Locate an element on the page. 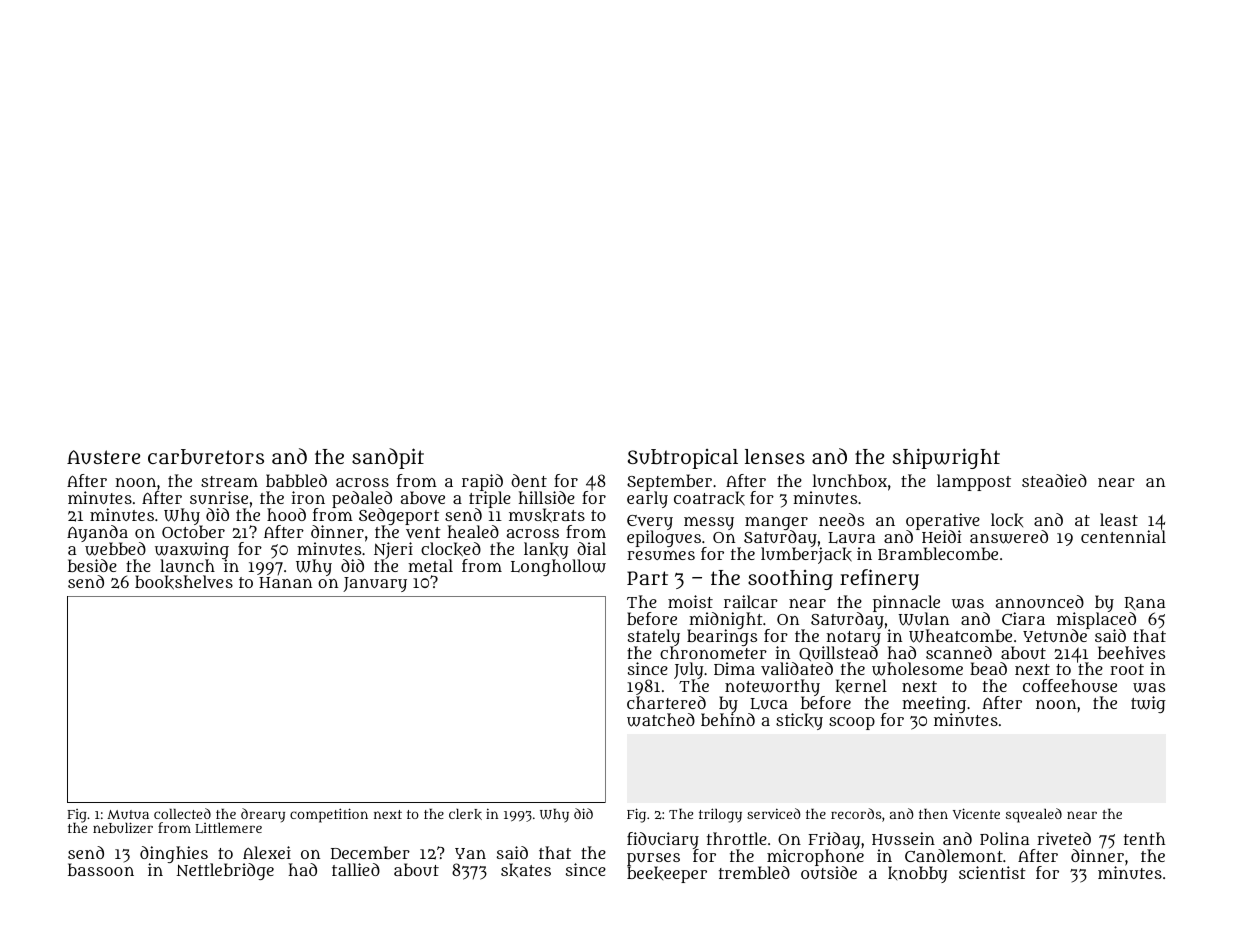  serviced is located at coordinates (774, 813).
